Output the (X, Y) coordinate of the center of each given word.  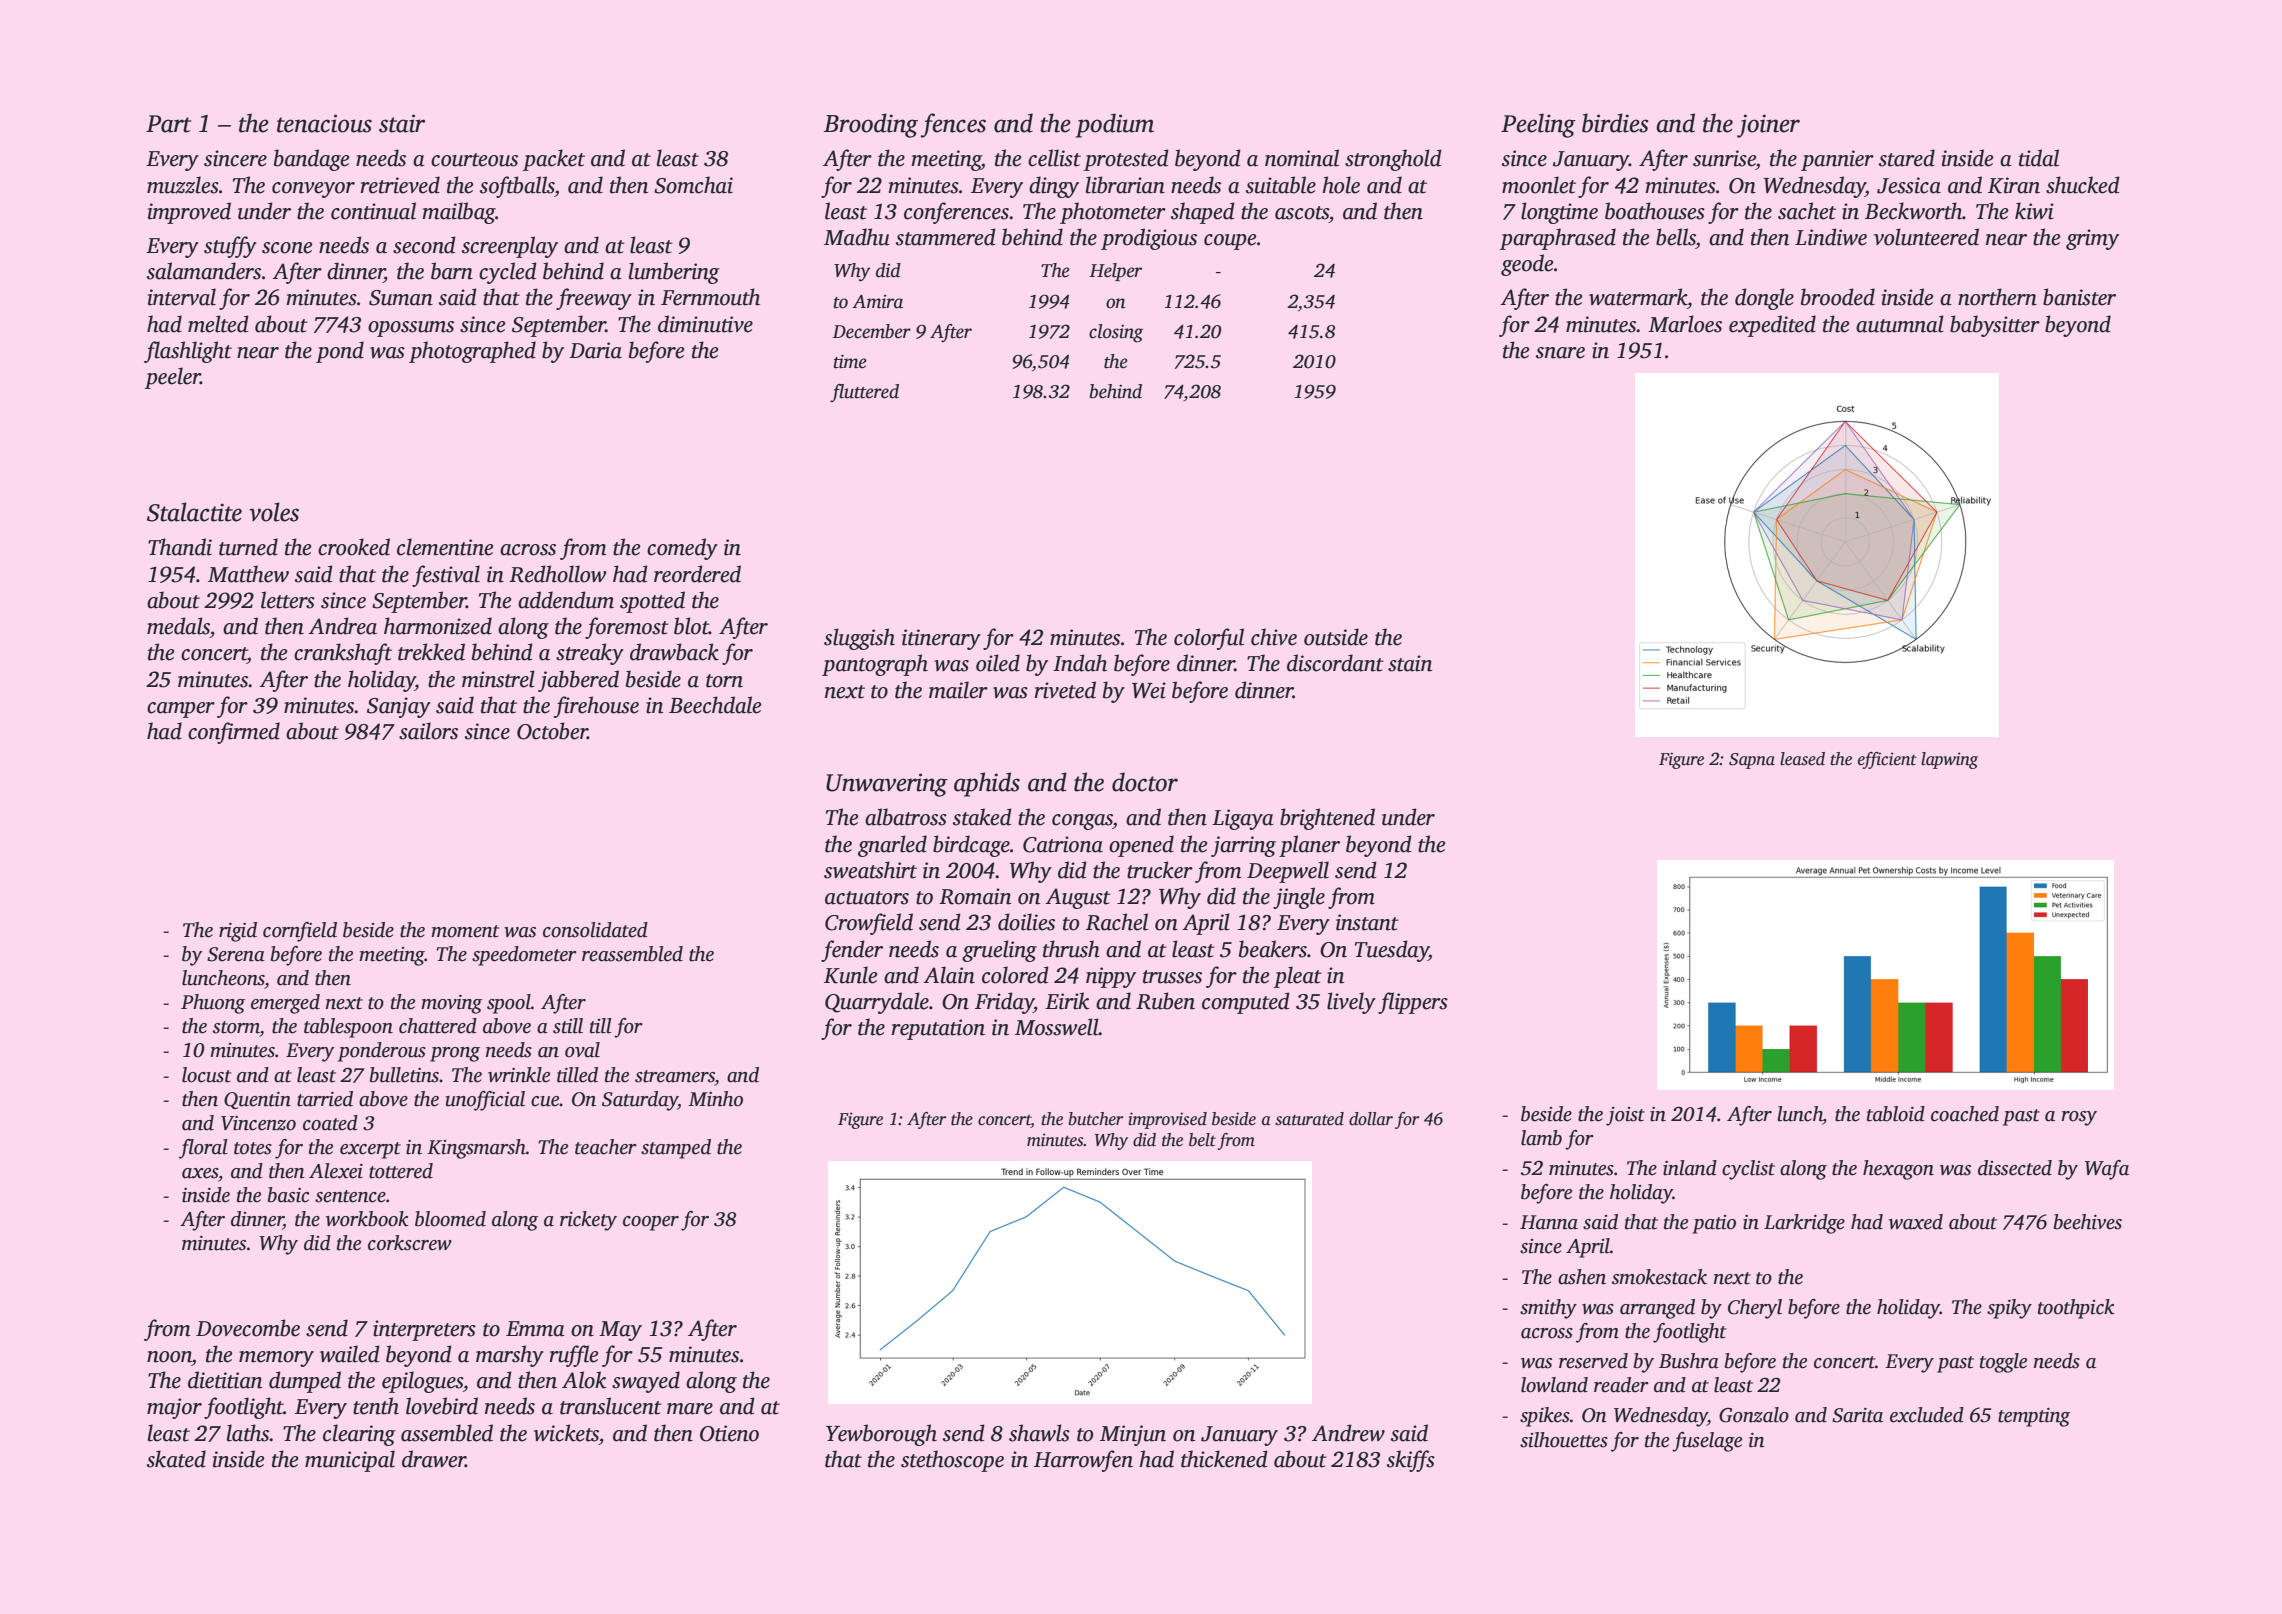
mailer (958, 690)
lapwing (1949, 760)
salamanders (204, 271)
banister (2079, 297)
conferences (956, 213)
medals (178, 626)
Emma (535, 1329)
